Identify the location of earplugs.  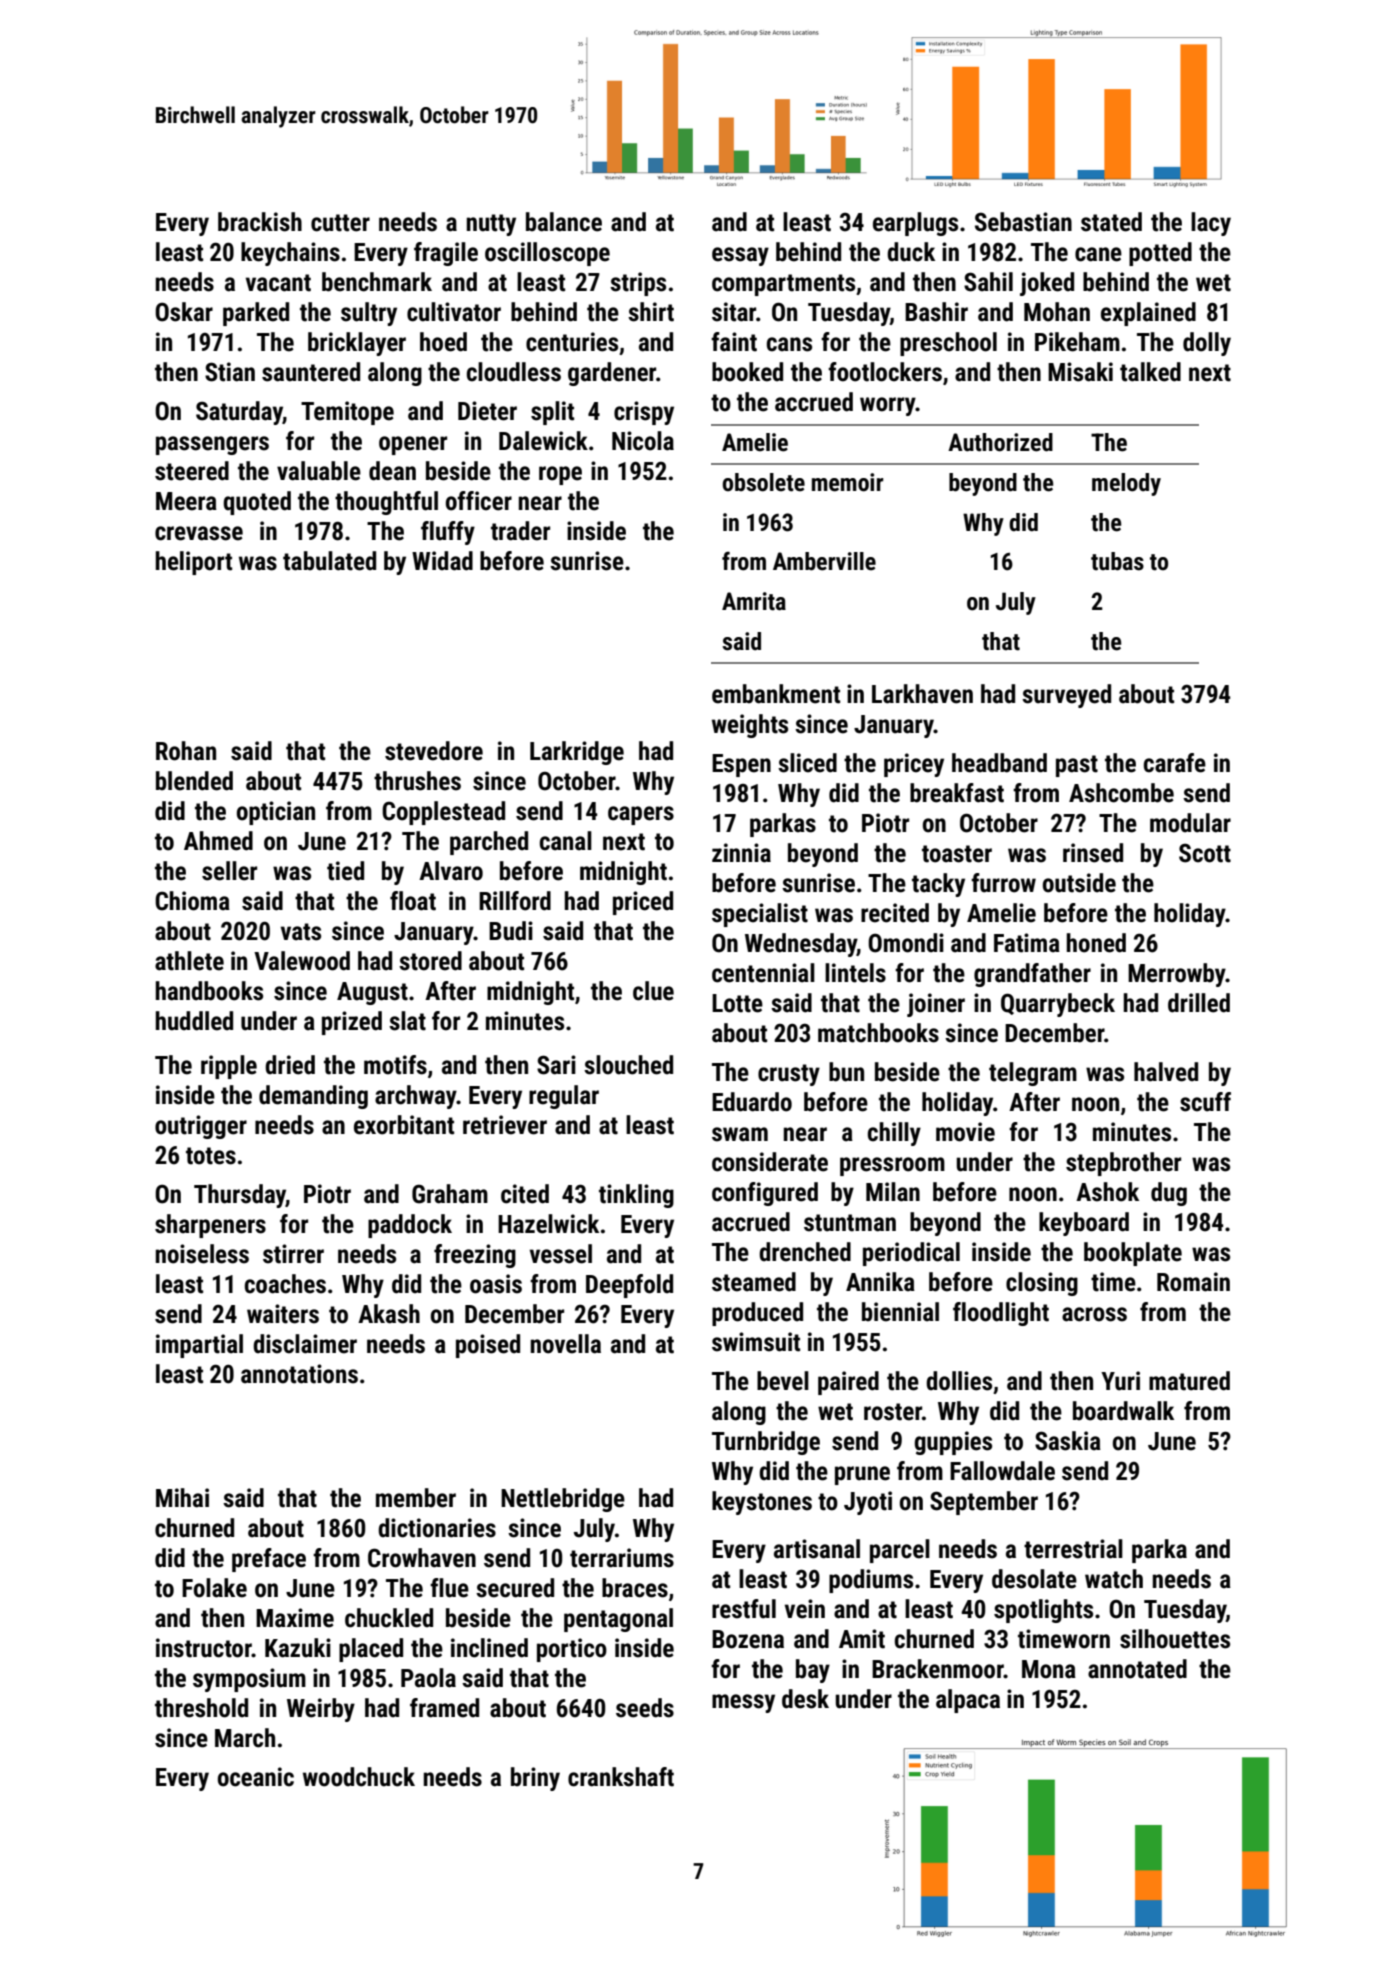
(915, 224).
